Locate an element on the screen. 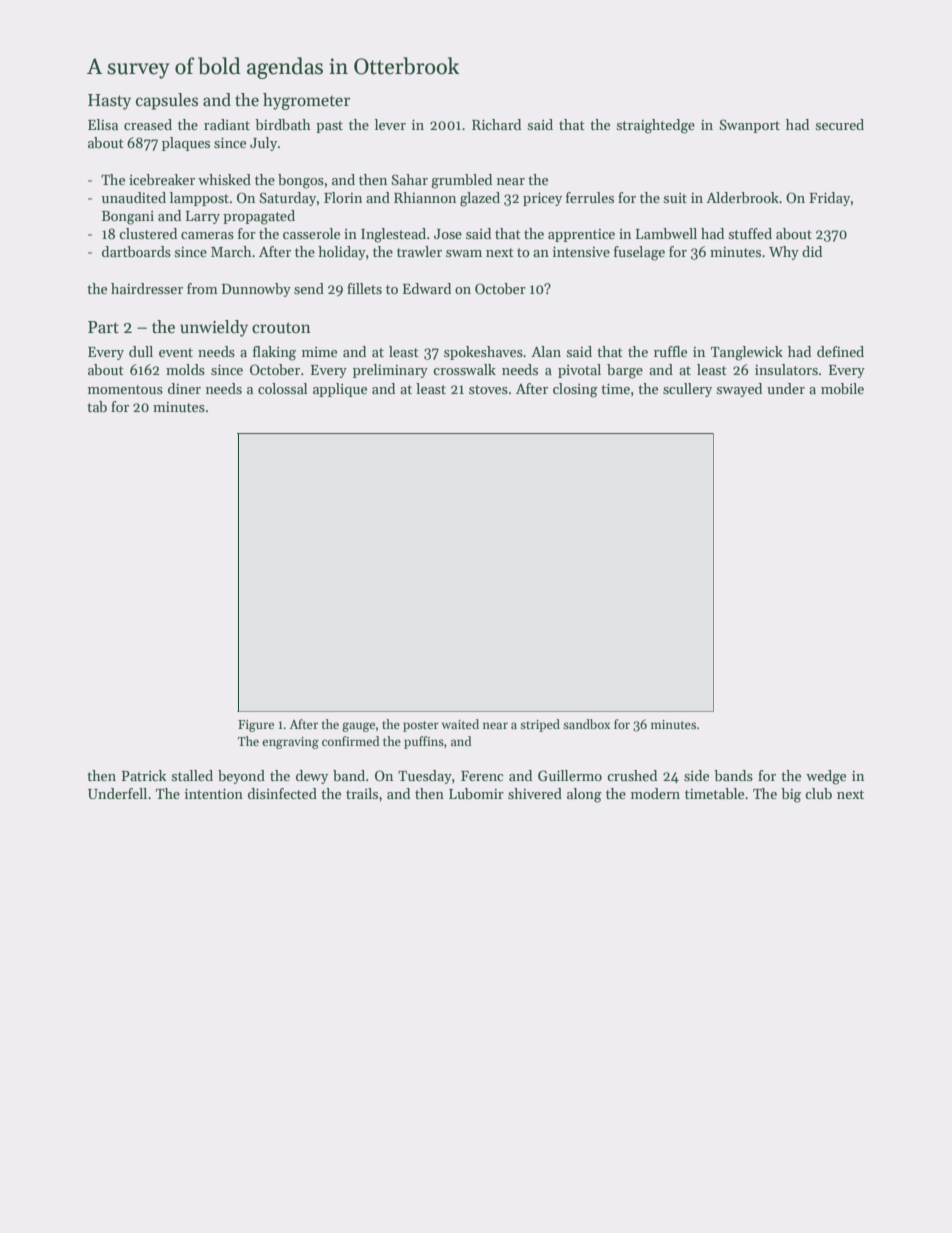 This screenshot has height=1233, width=952. poster is located at coordinates (421, 726).
